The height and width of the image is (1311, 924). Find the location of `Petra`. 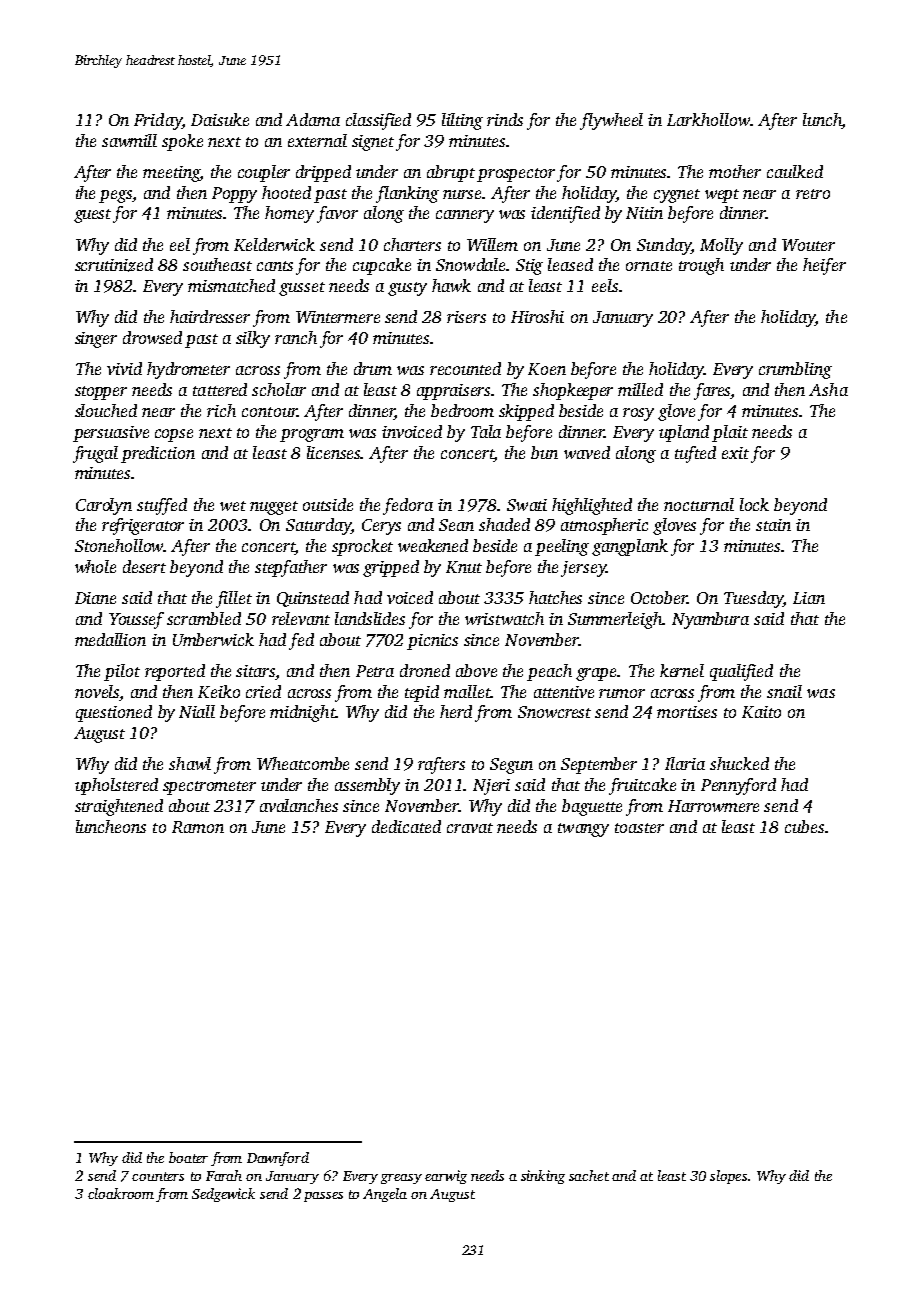

Petra is located at coordinates (375, 671).
